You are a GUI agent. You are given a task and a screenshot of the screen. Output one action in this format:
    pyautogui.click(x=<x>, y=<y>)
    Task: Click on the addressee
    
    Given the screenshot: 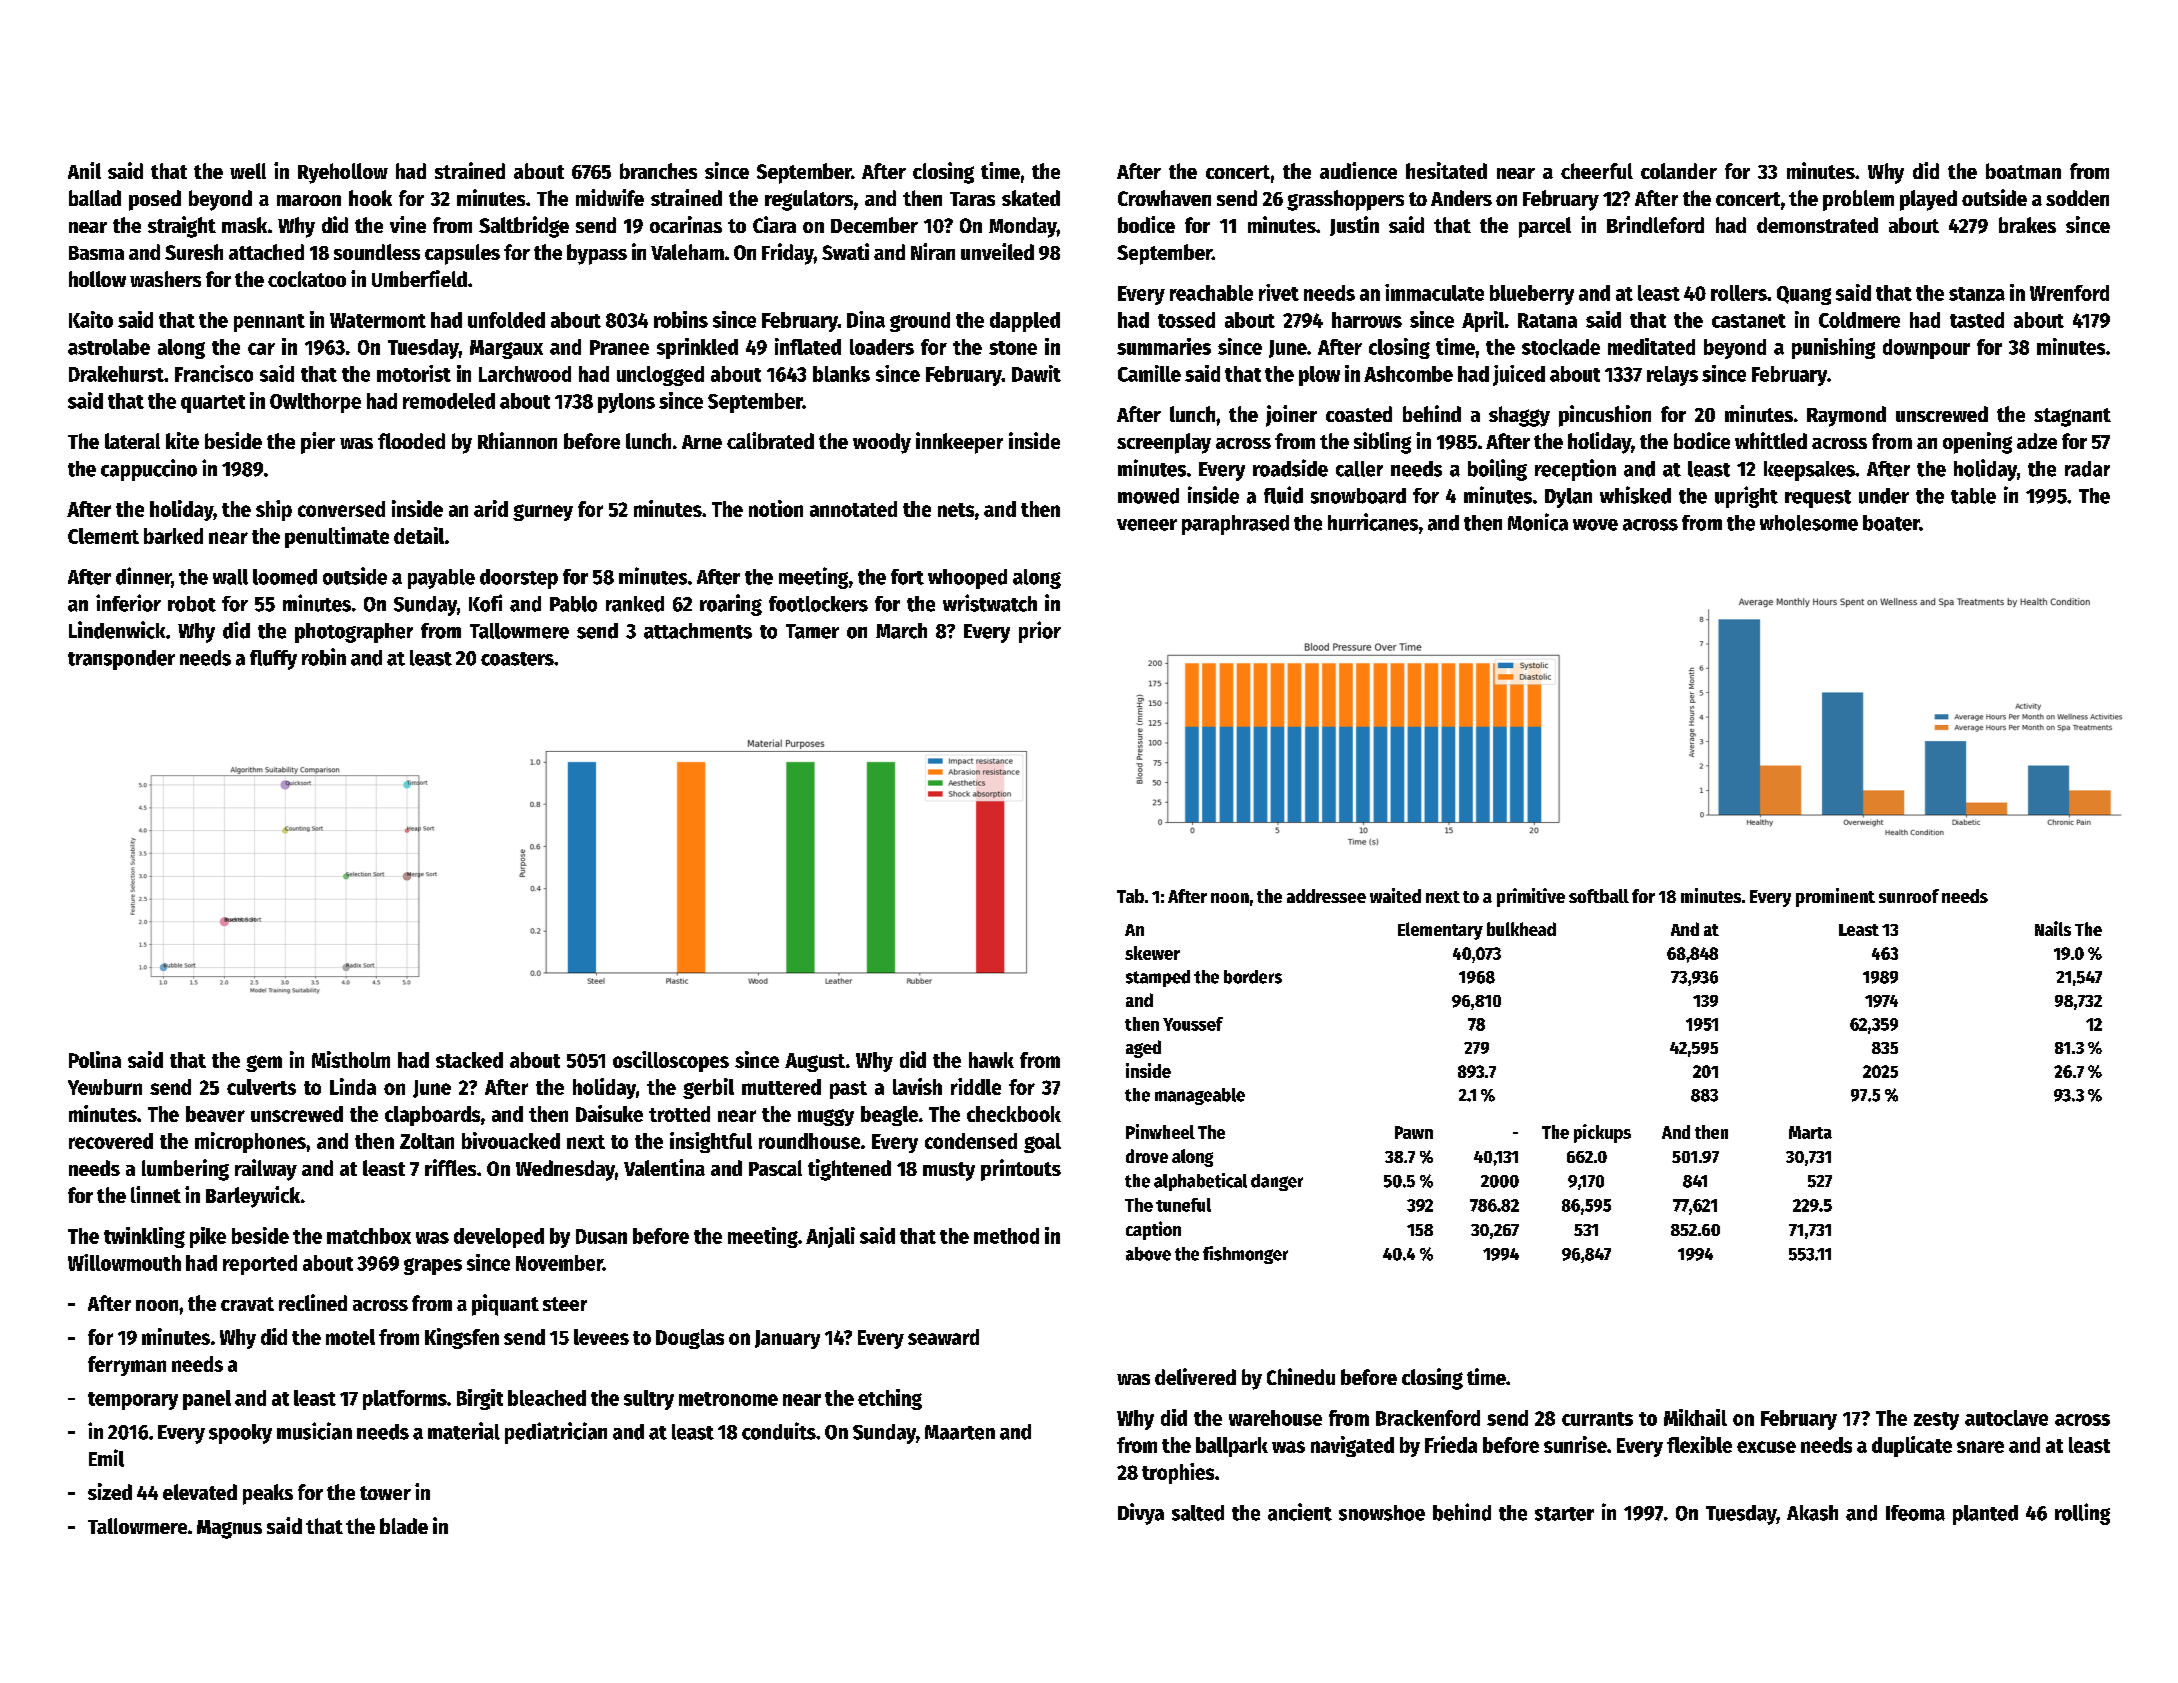 What is the action you would take?
    pyautogui.click(x=1326, y=896)
